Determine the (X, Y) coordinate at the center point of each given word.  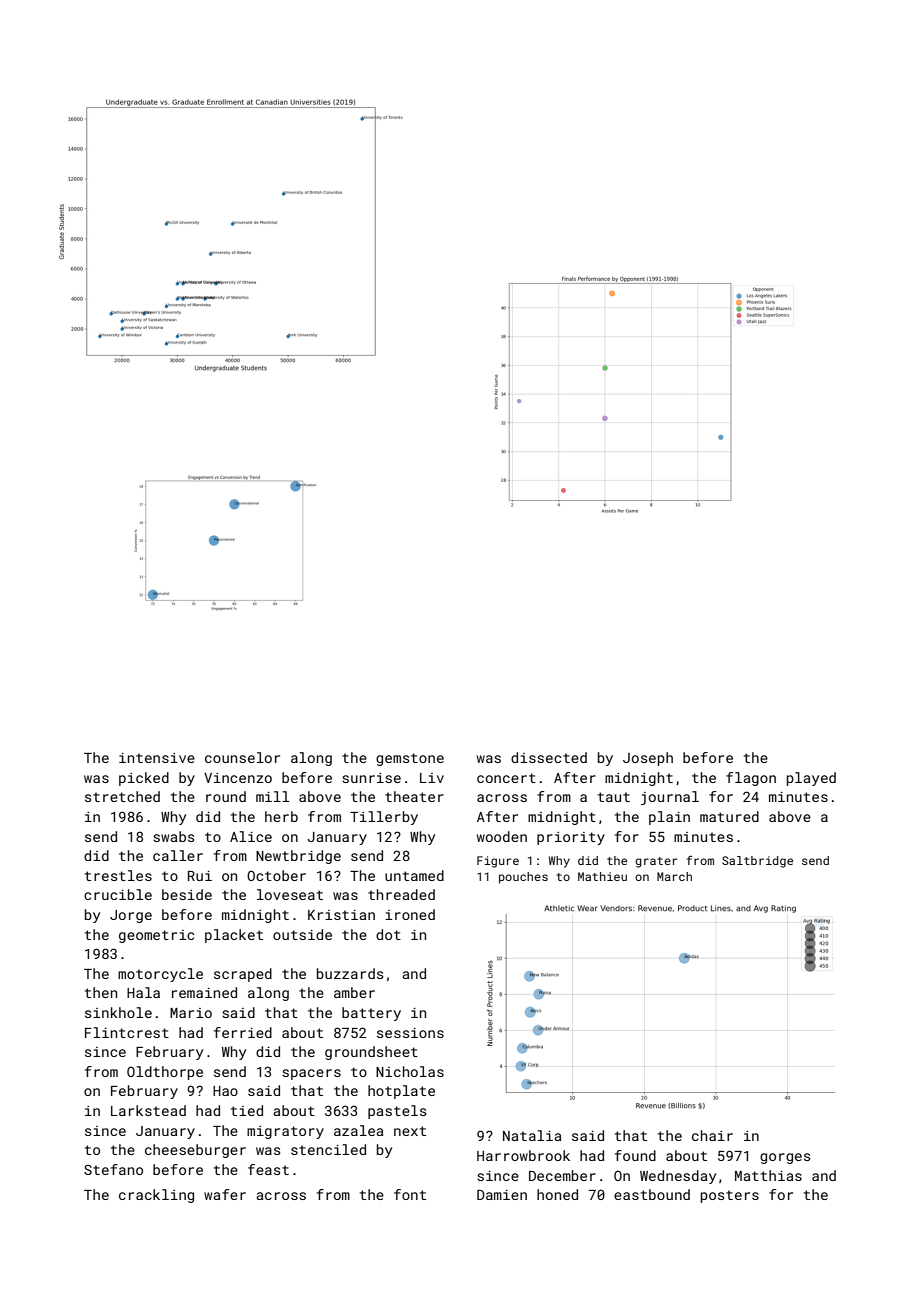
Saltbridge (757, 862)
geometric (156, 936)
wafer (225, 1194)
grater (656, 862)
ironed (410, 914)
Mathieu (602, 876)
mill (272, 796)
